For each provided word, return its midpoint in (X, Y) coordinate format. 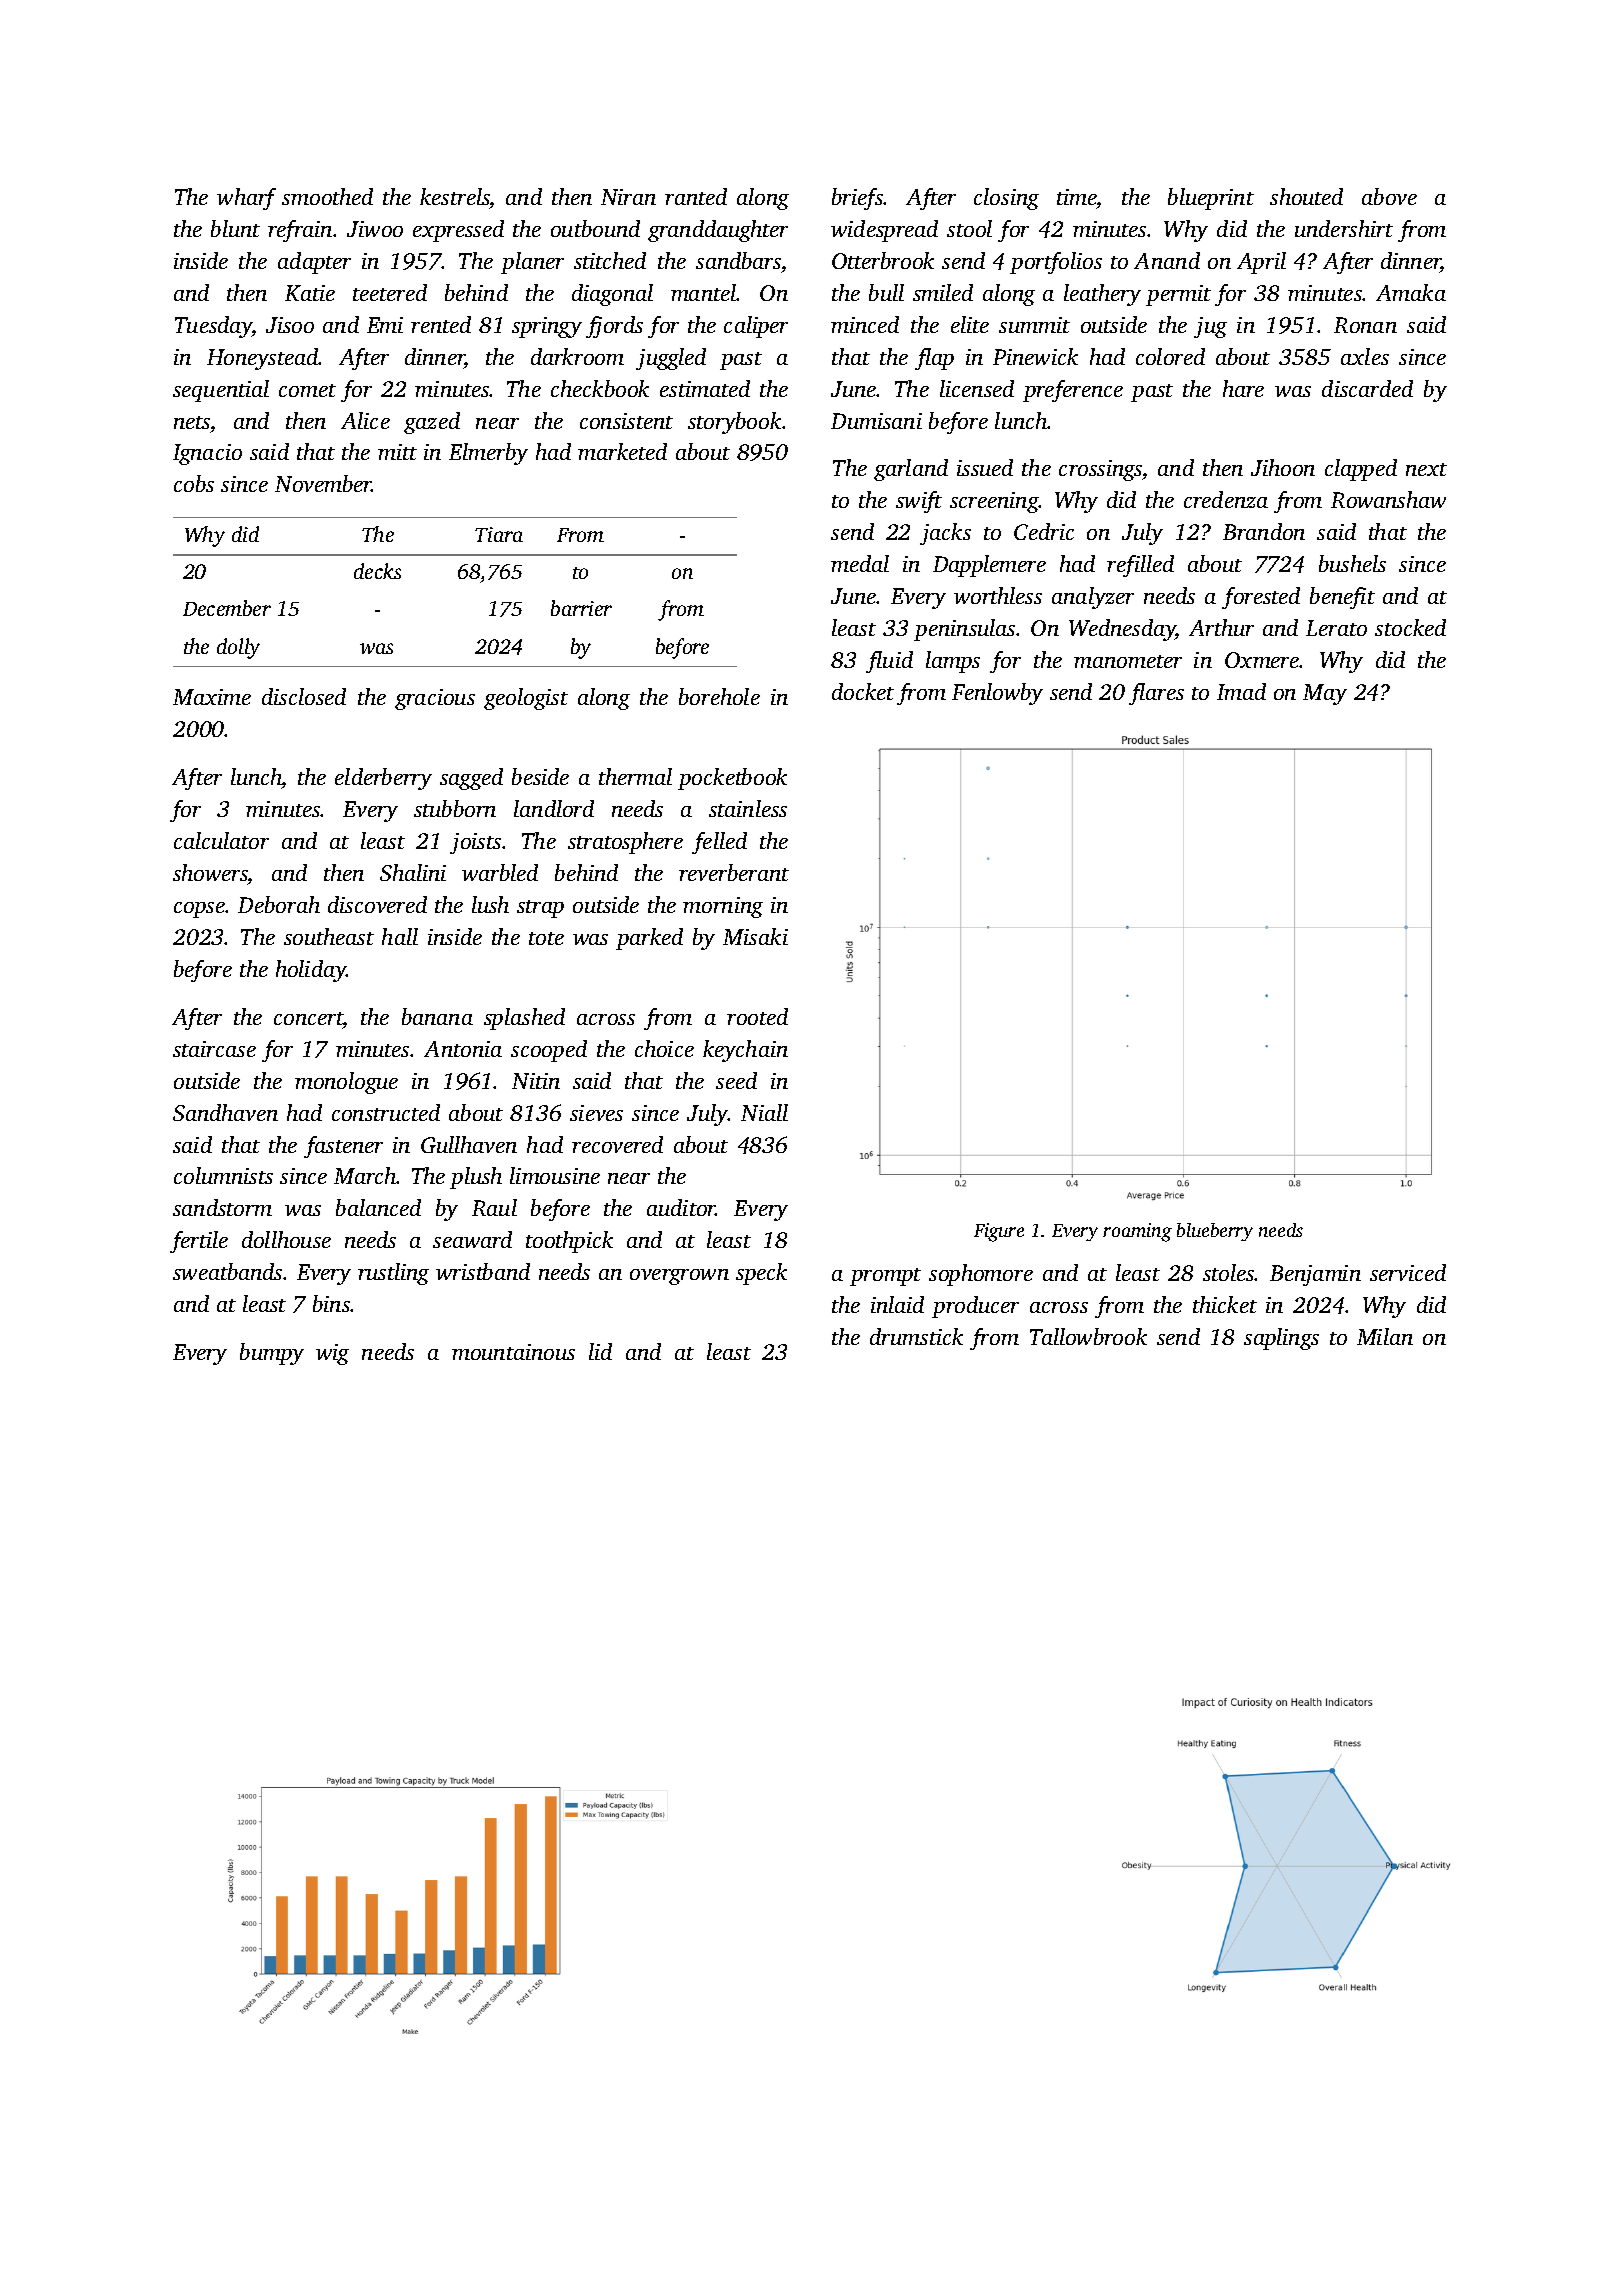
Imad (1241, 691)
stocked (1410, 627)
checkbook (600, 388)
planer (532, 263)
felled (719, 843)
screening (994, 502)
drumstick (916, 1336)
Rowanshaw (1388, 499)
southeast (329, 936)
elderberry (383, 779)
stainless (748, 808)
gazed (432, 423)
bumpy (272, 1354)
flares (1156, 694)
